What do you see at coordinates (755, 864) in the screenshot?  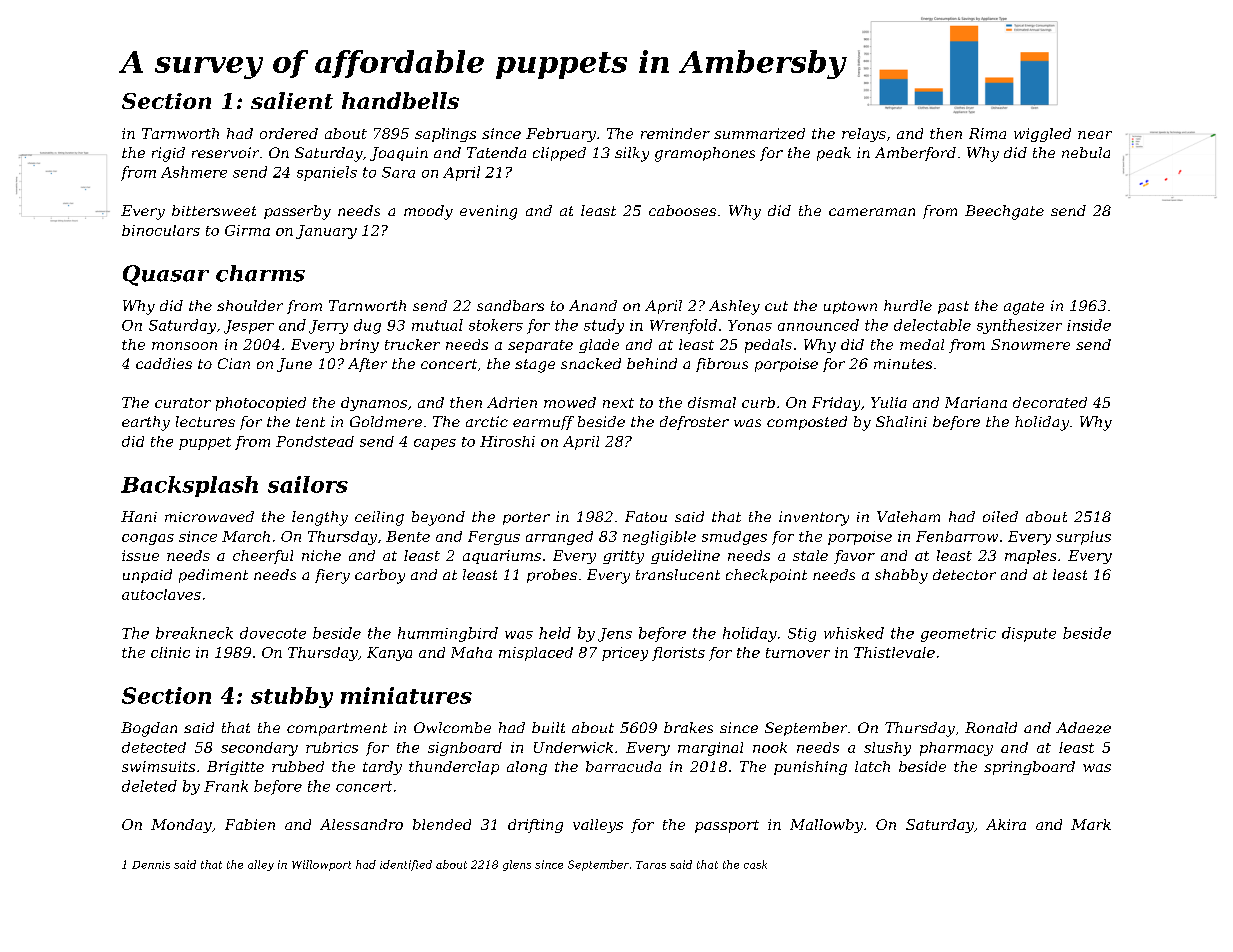 I see `cask` at bounding box center [755, 864].
